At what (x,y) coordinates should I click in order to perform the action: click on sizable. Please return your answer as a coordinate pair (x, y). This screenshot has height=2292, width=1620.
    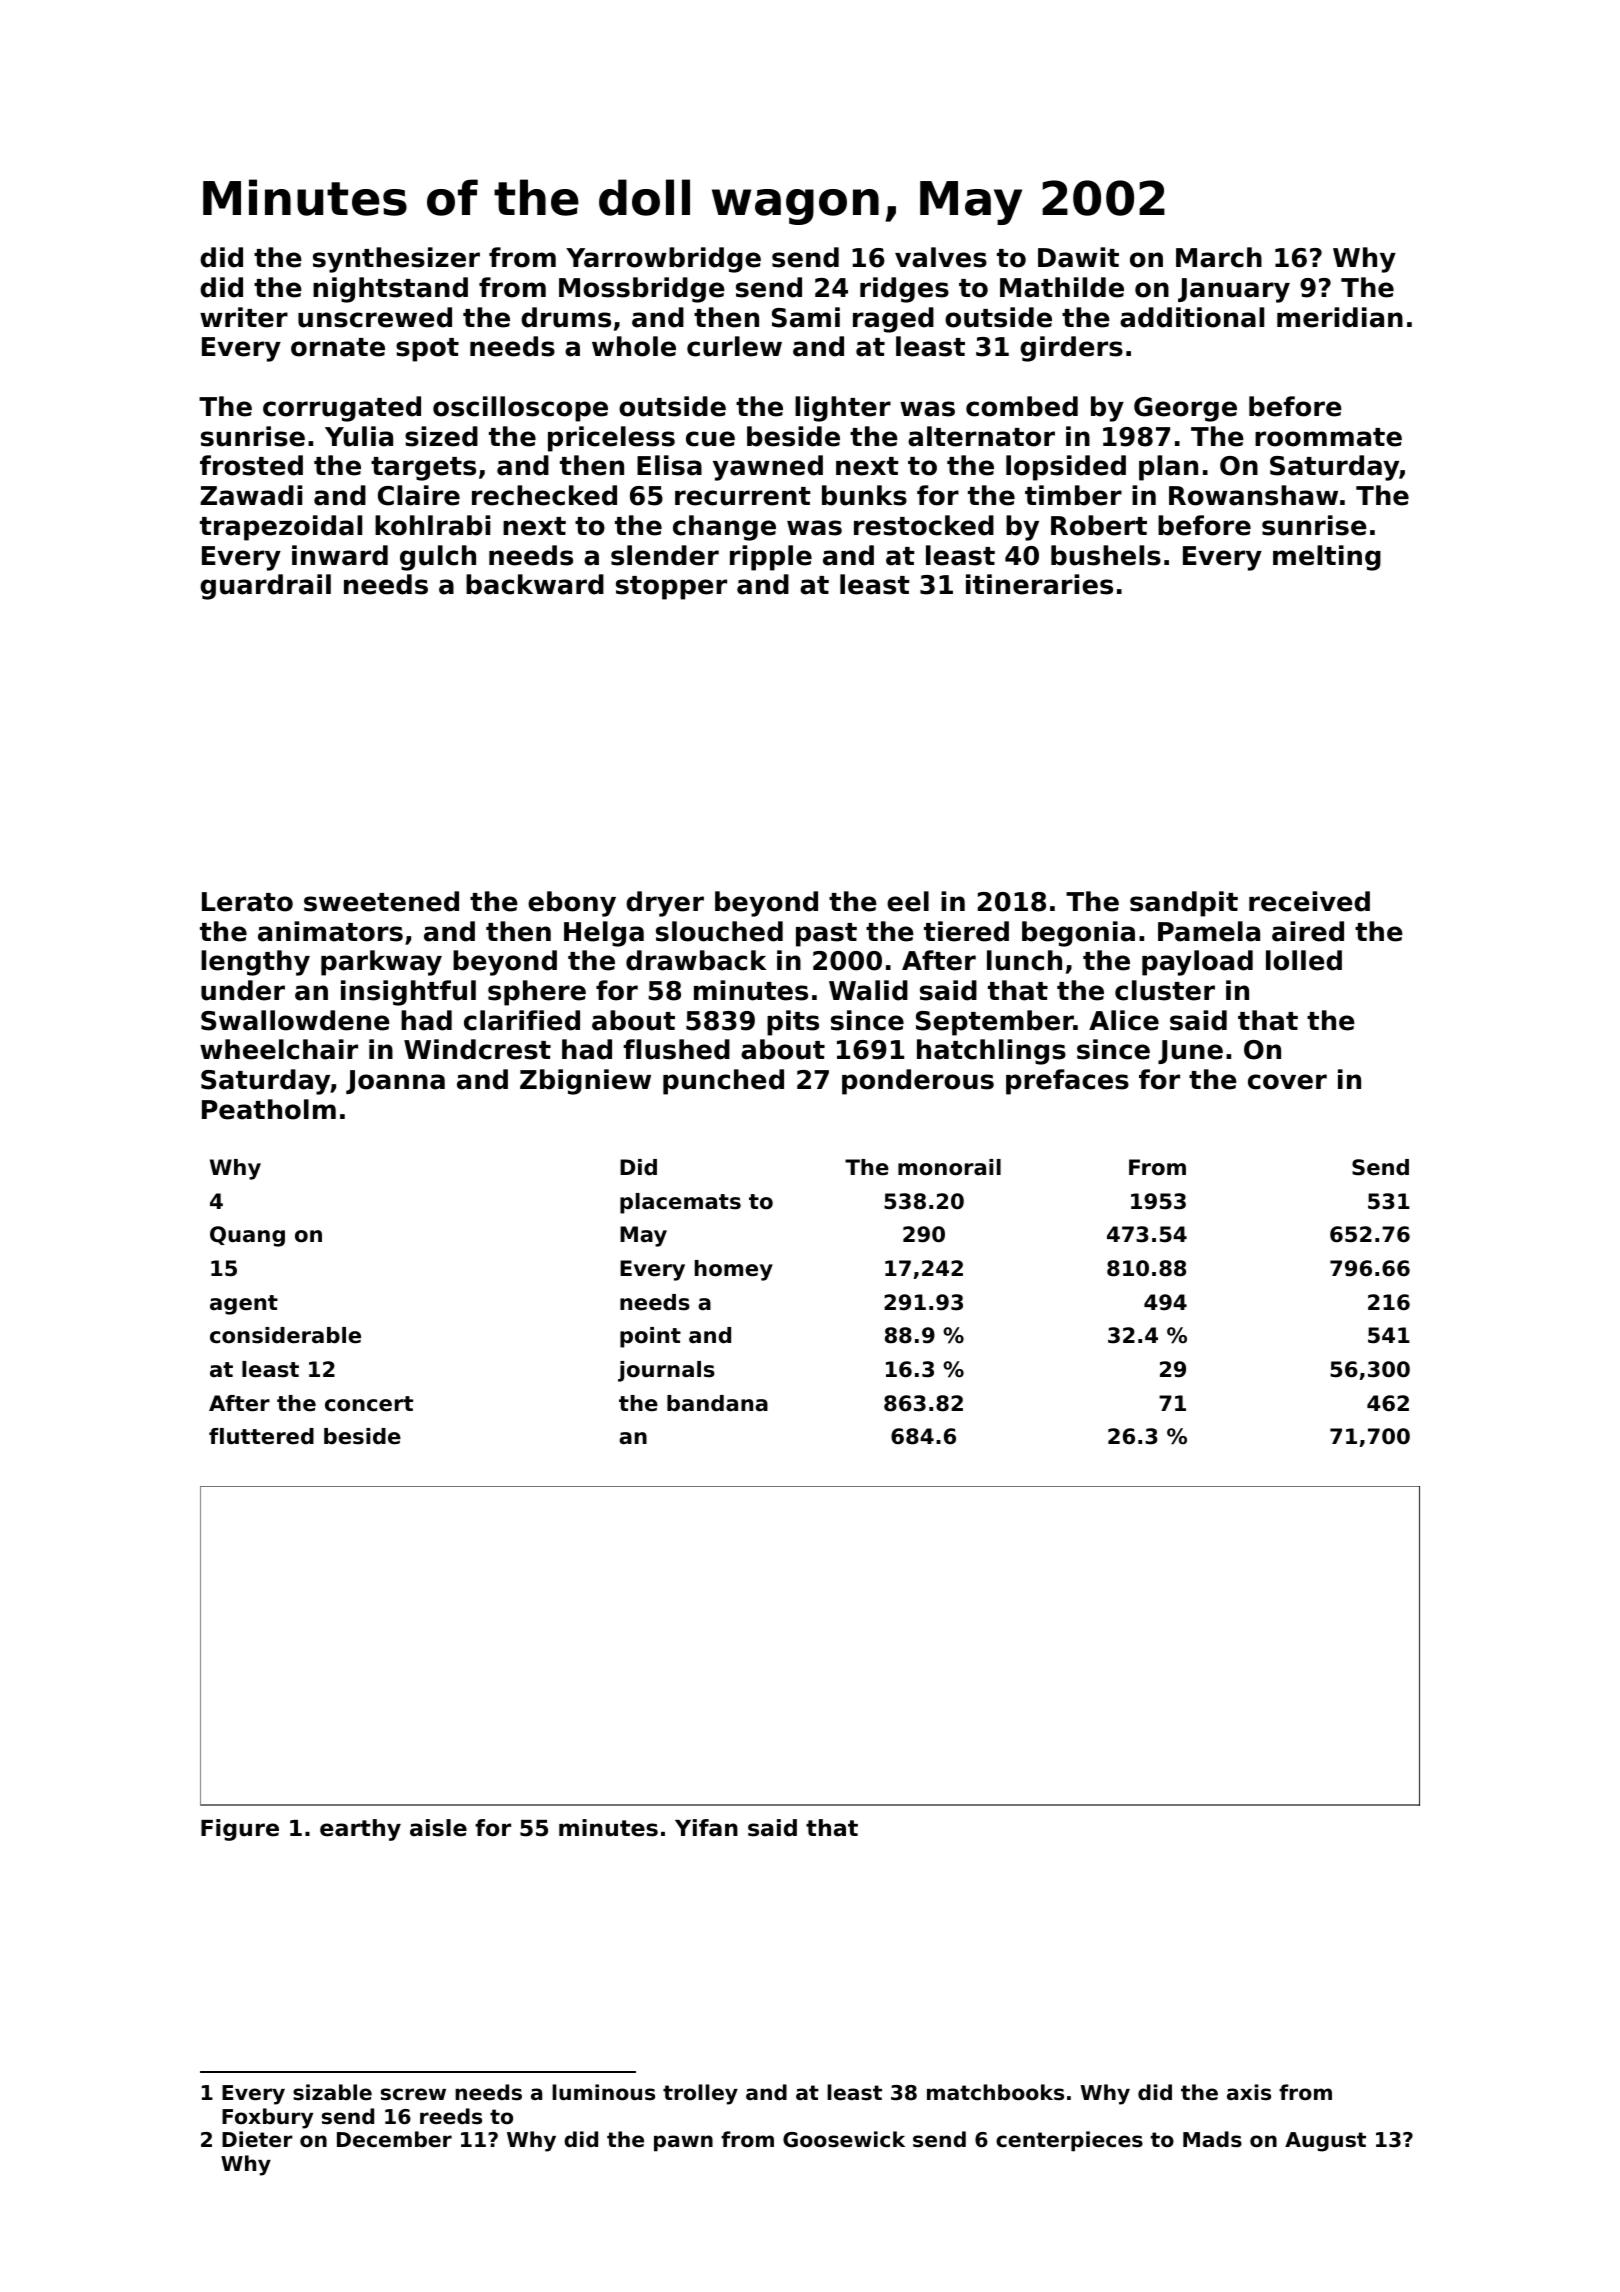
    Looking at the image, I should click on (332, 2092).
